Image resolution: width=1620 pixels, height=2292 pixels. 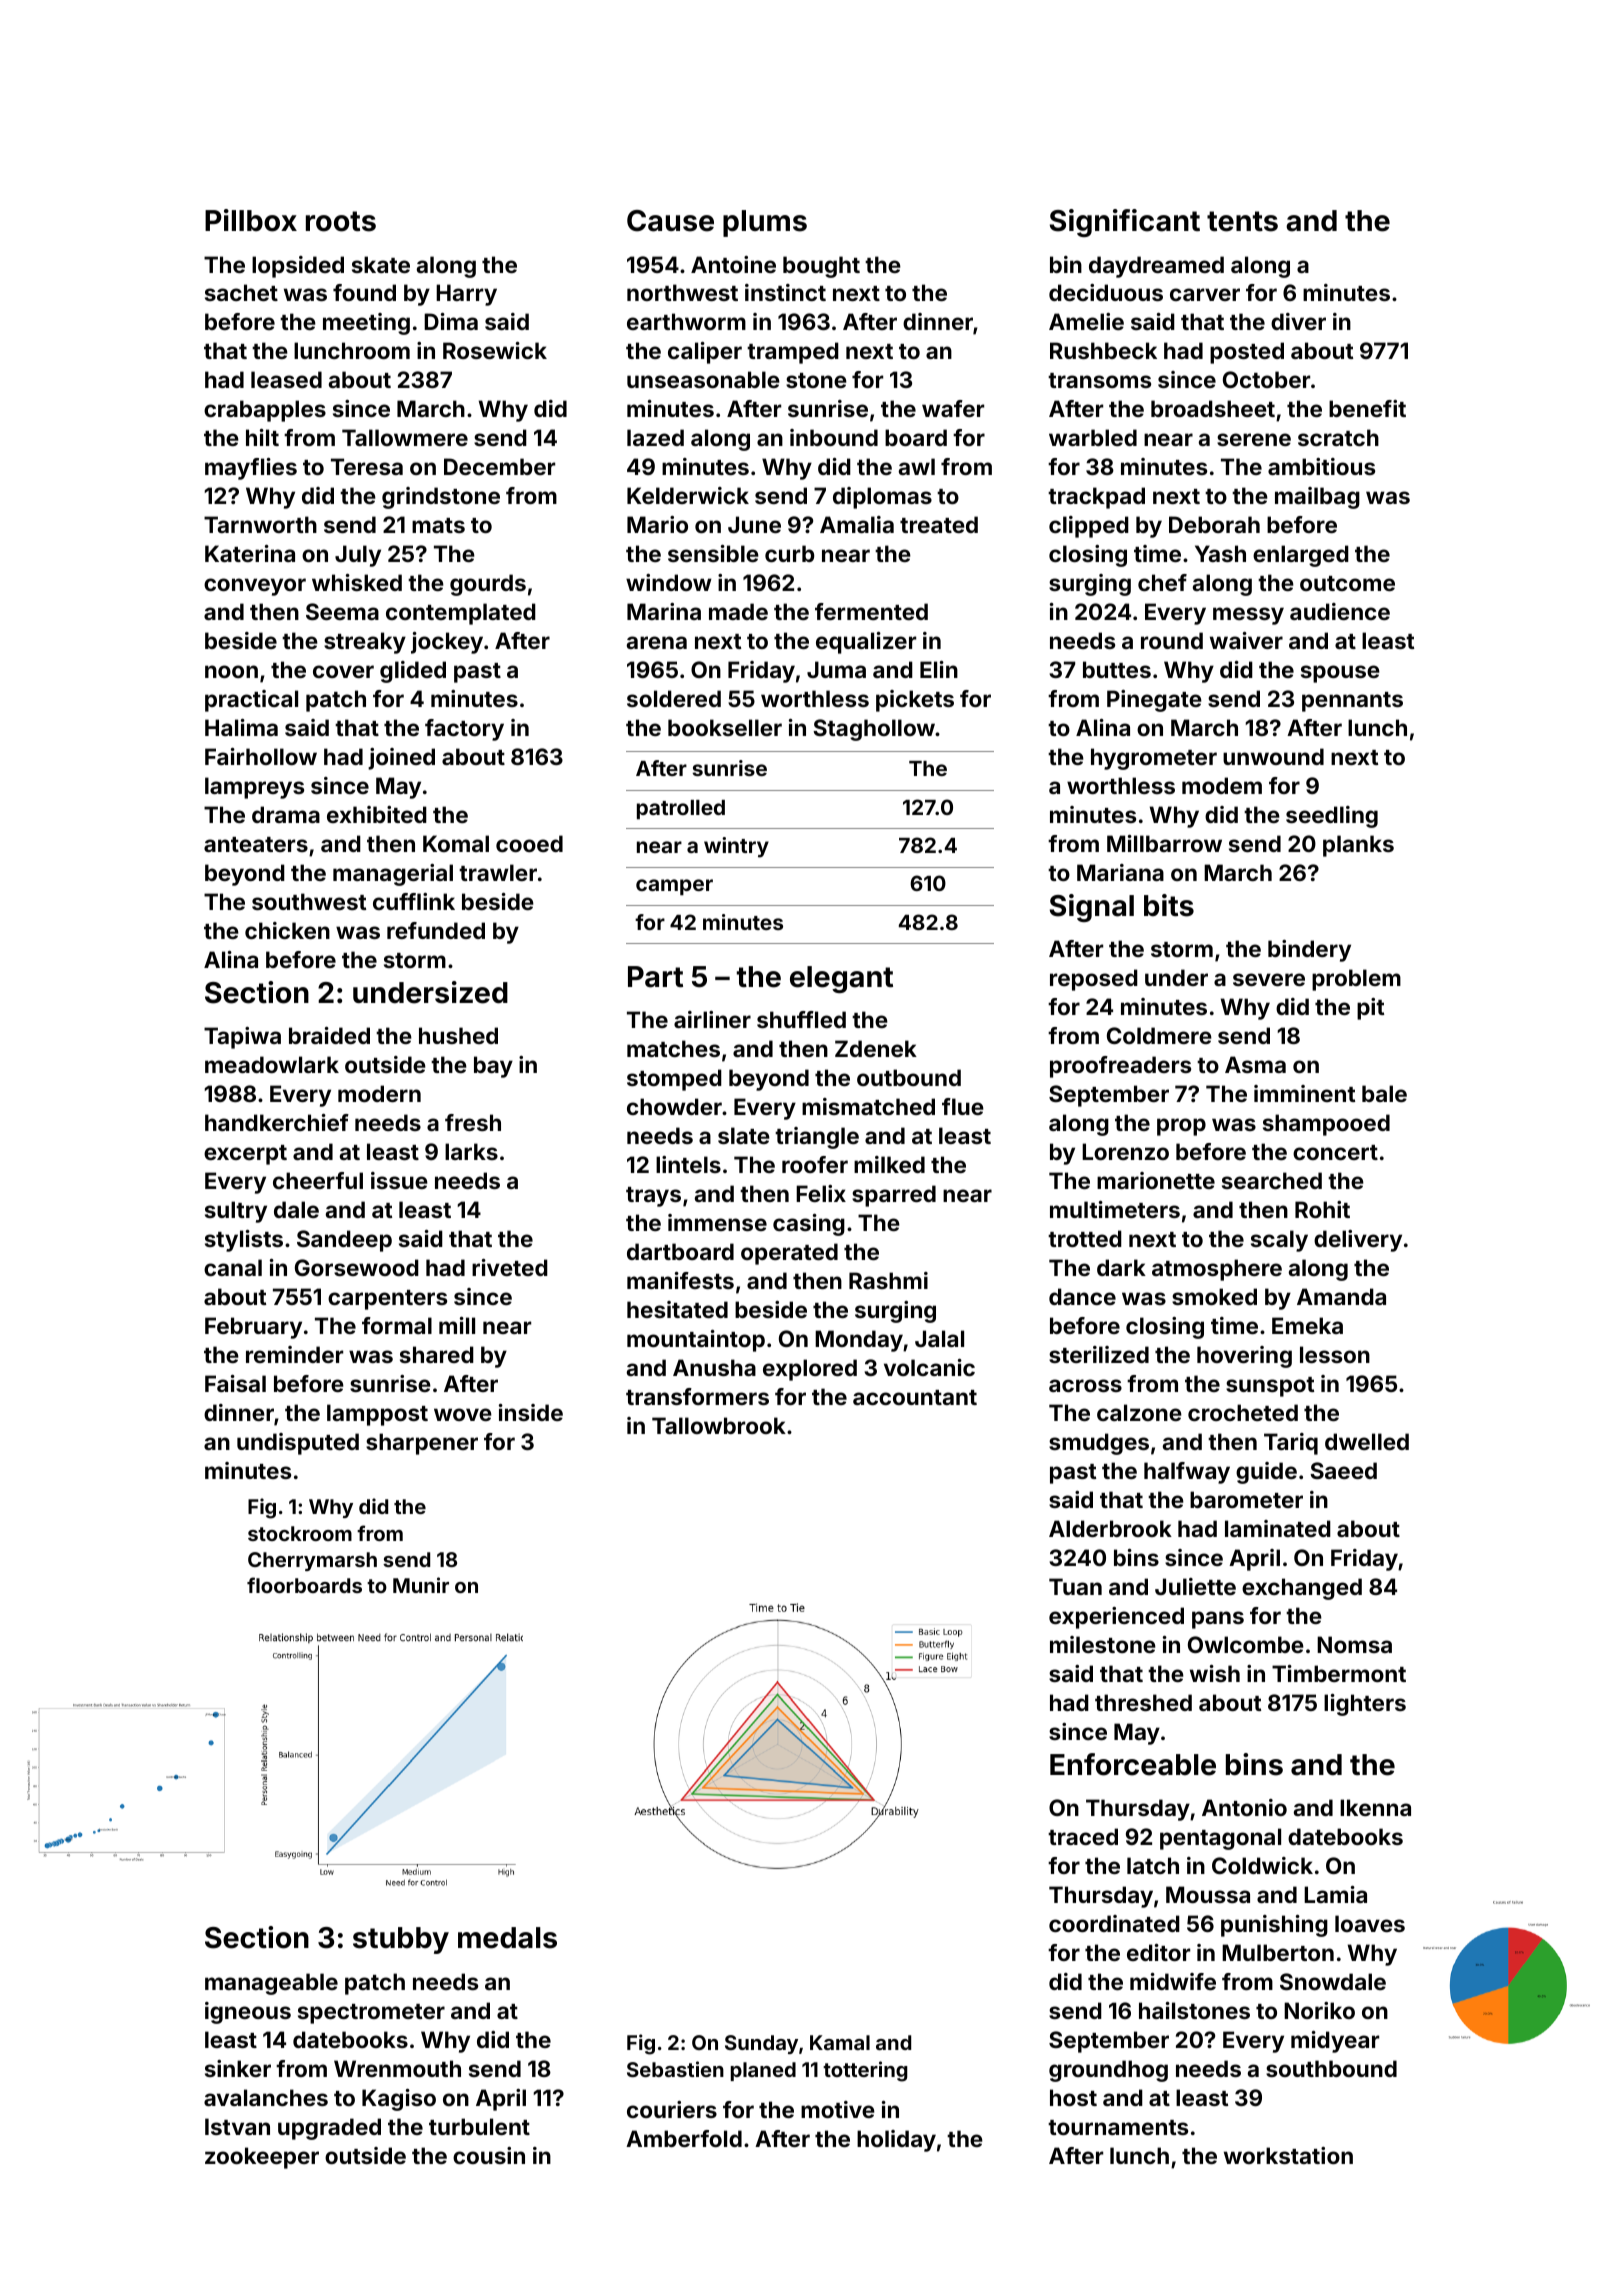 What do you see at coordinates (248, 2013) in the image?
I see `igneous` at bounding box center [248, 2013].
